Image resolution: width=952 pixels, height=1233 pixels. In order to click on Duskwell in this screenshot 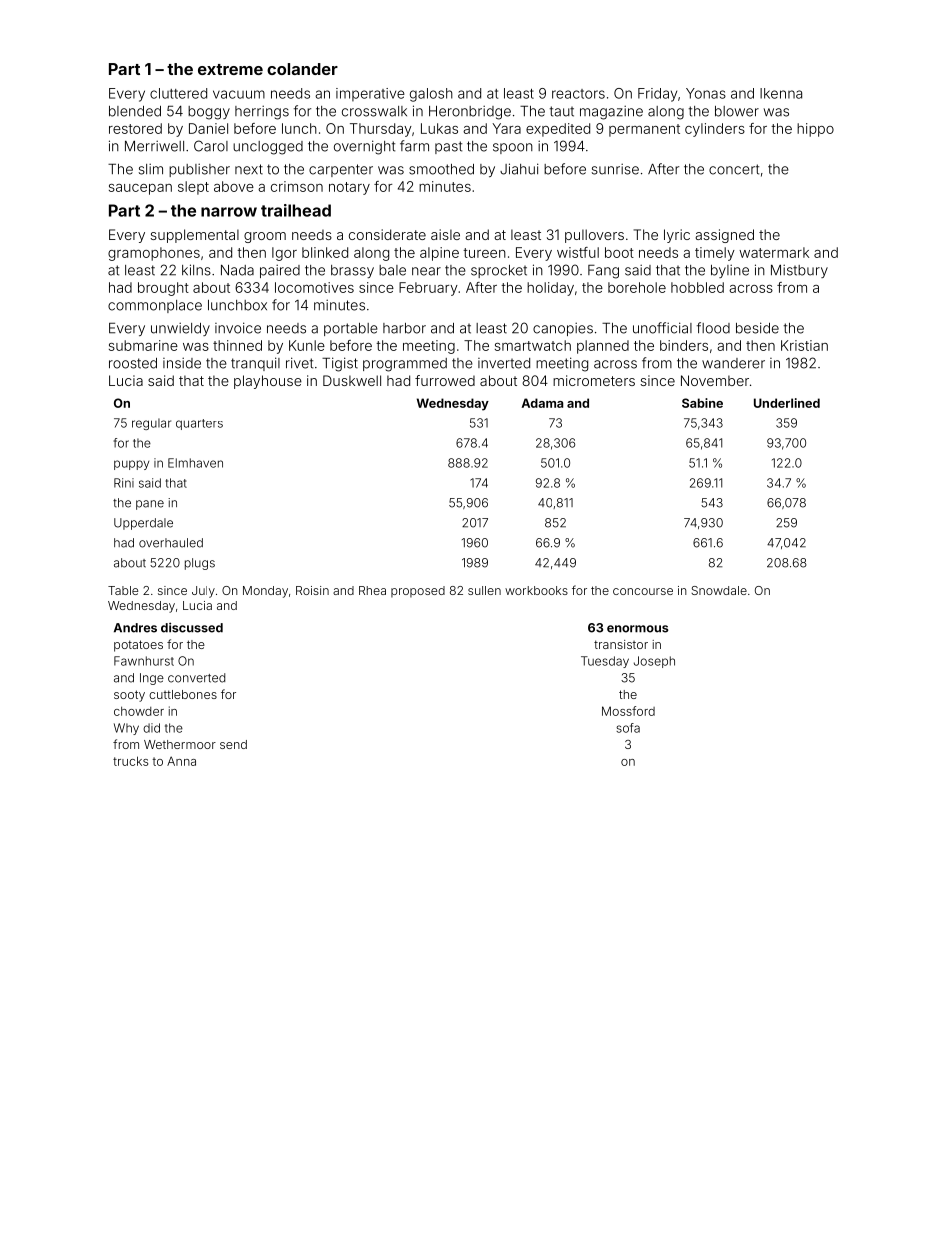, I will do `click(352, 380)`.
